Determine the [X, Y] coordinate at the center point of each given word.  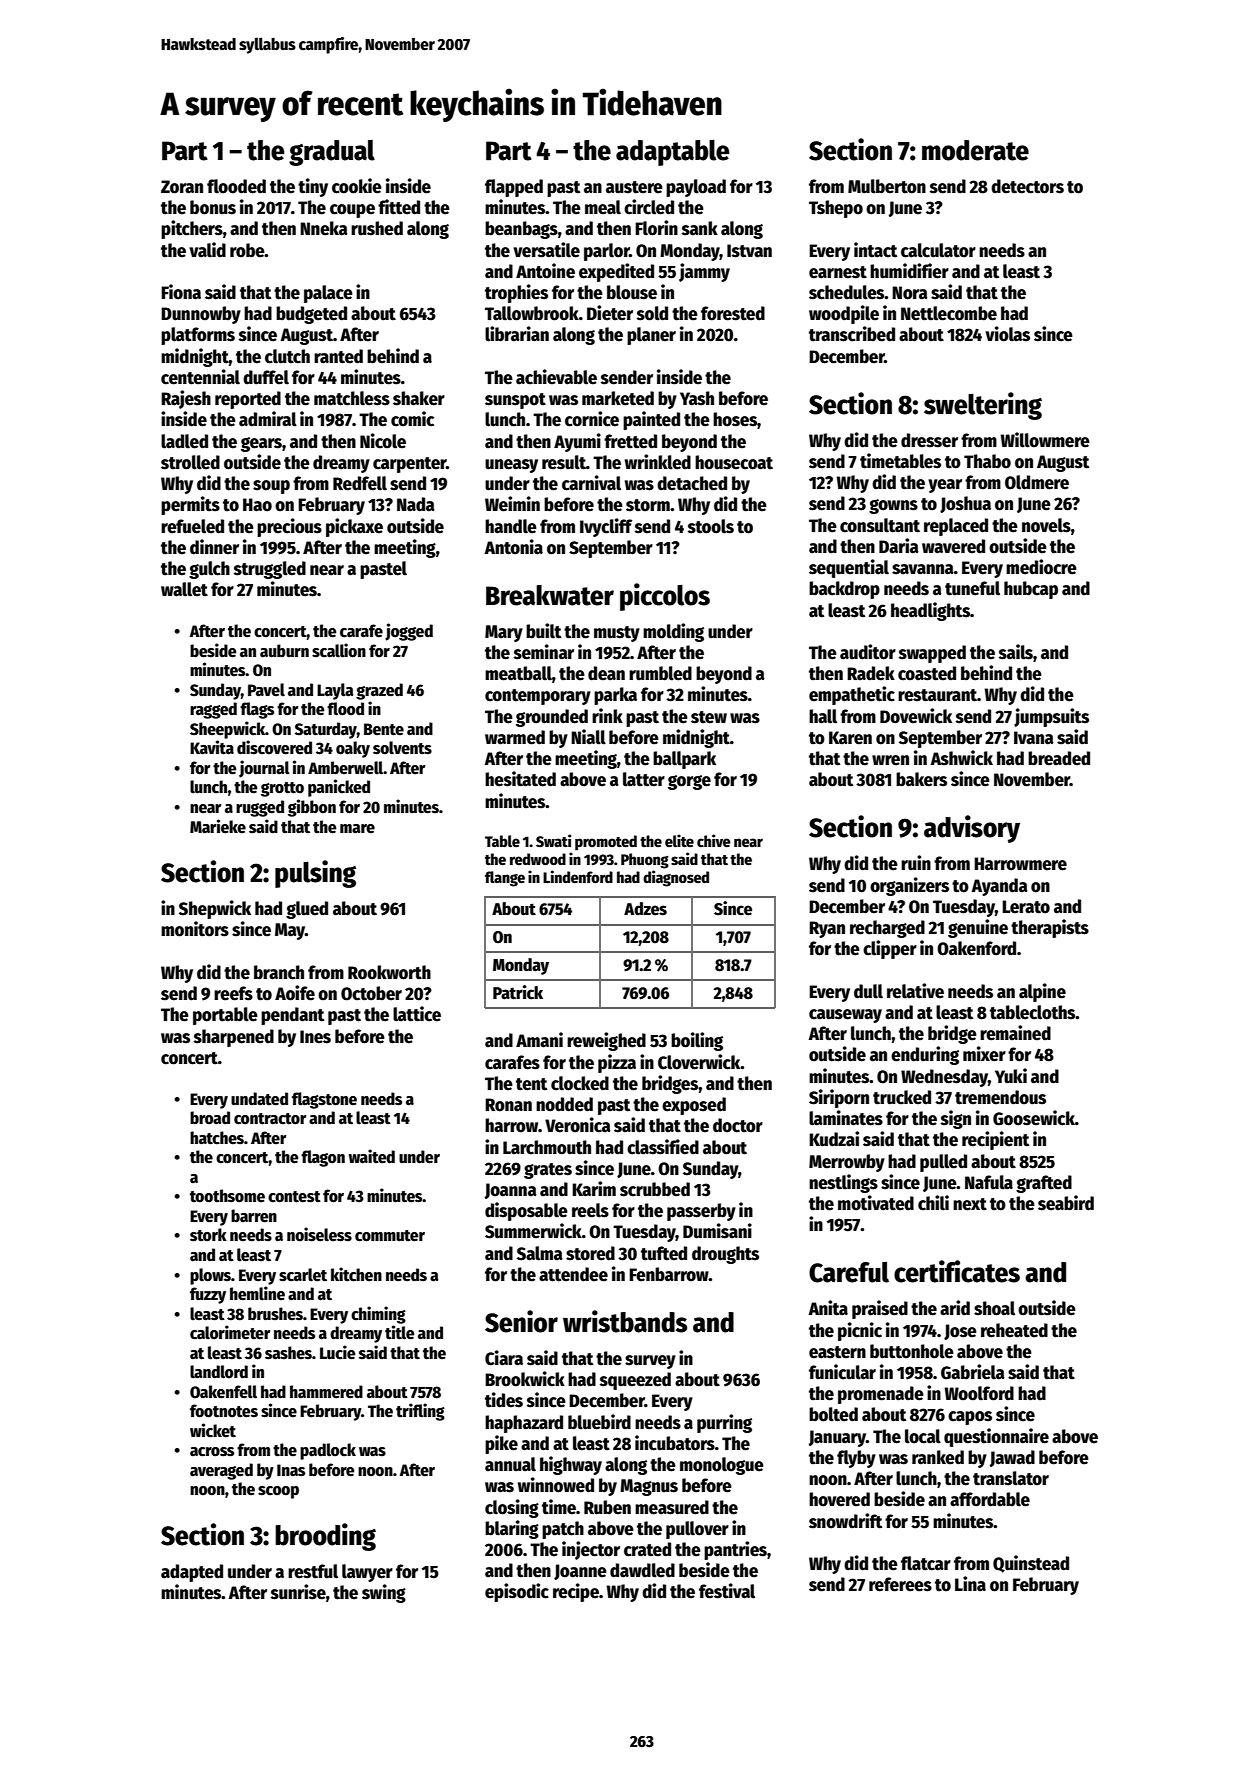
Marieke [218, 826]
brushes [275, 1314]
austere [634, 187]
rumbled [660, 673]
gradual [332, 153]
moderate [975, 150]
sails [1016, 652]
